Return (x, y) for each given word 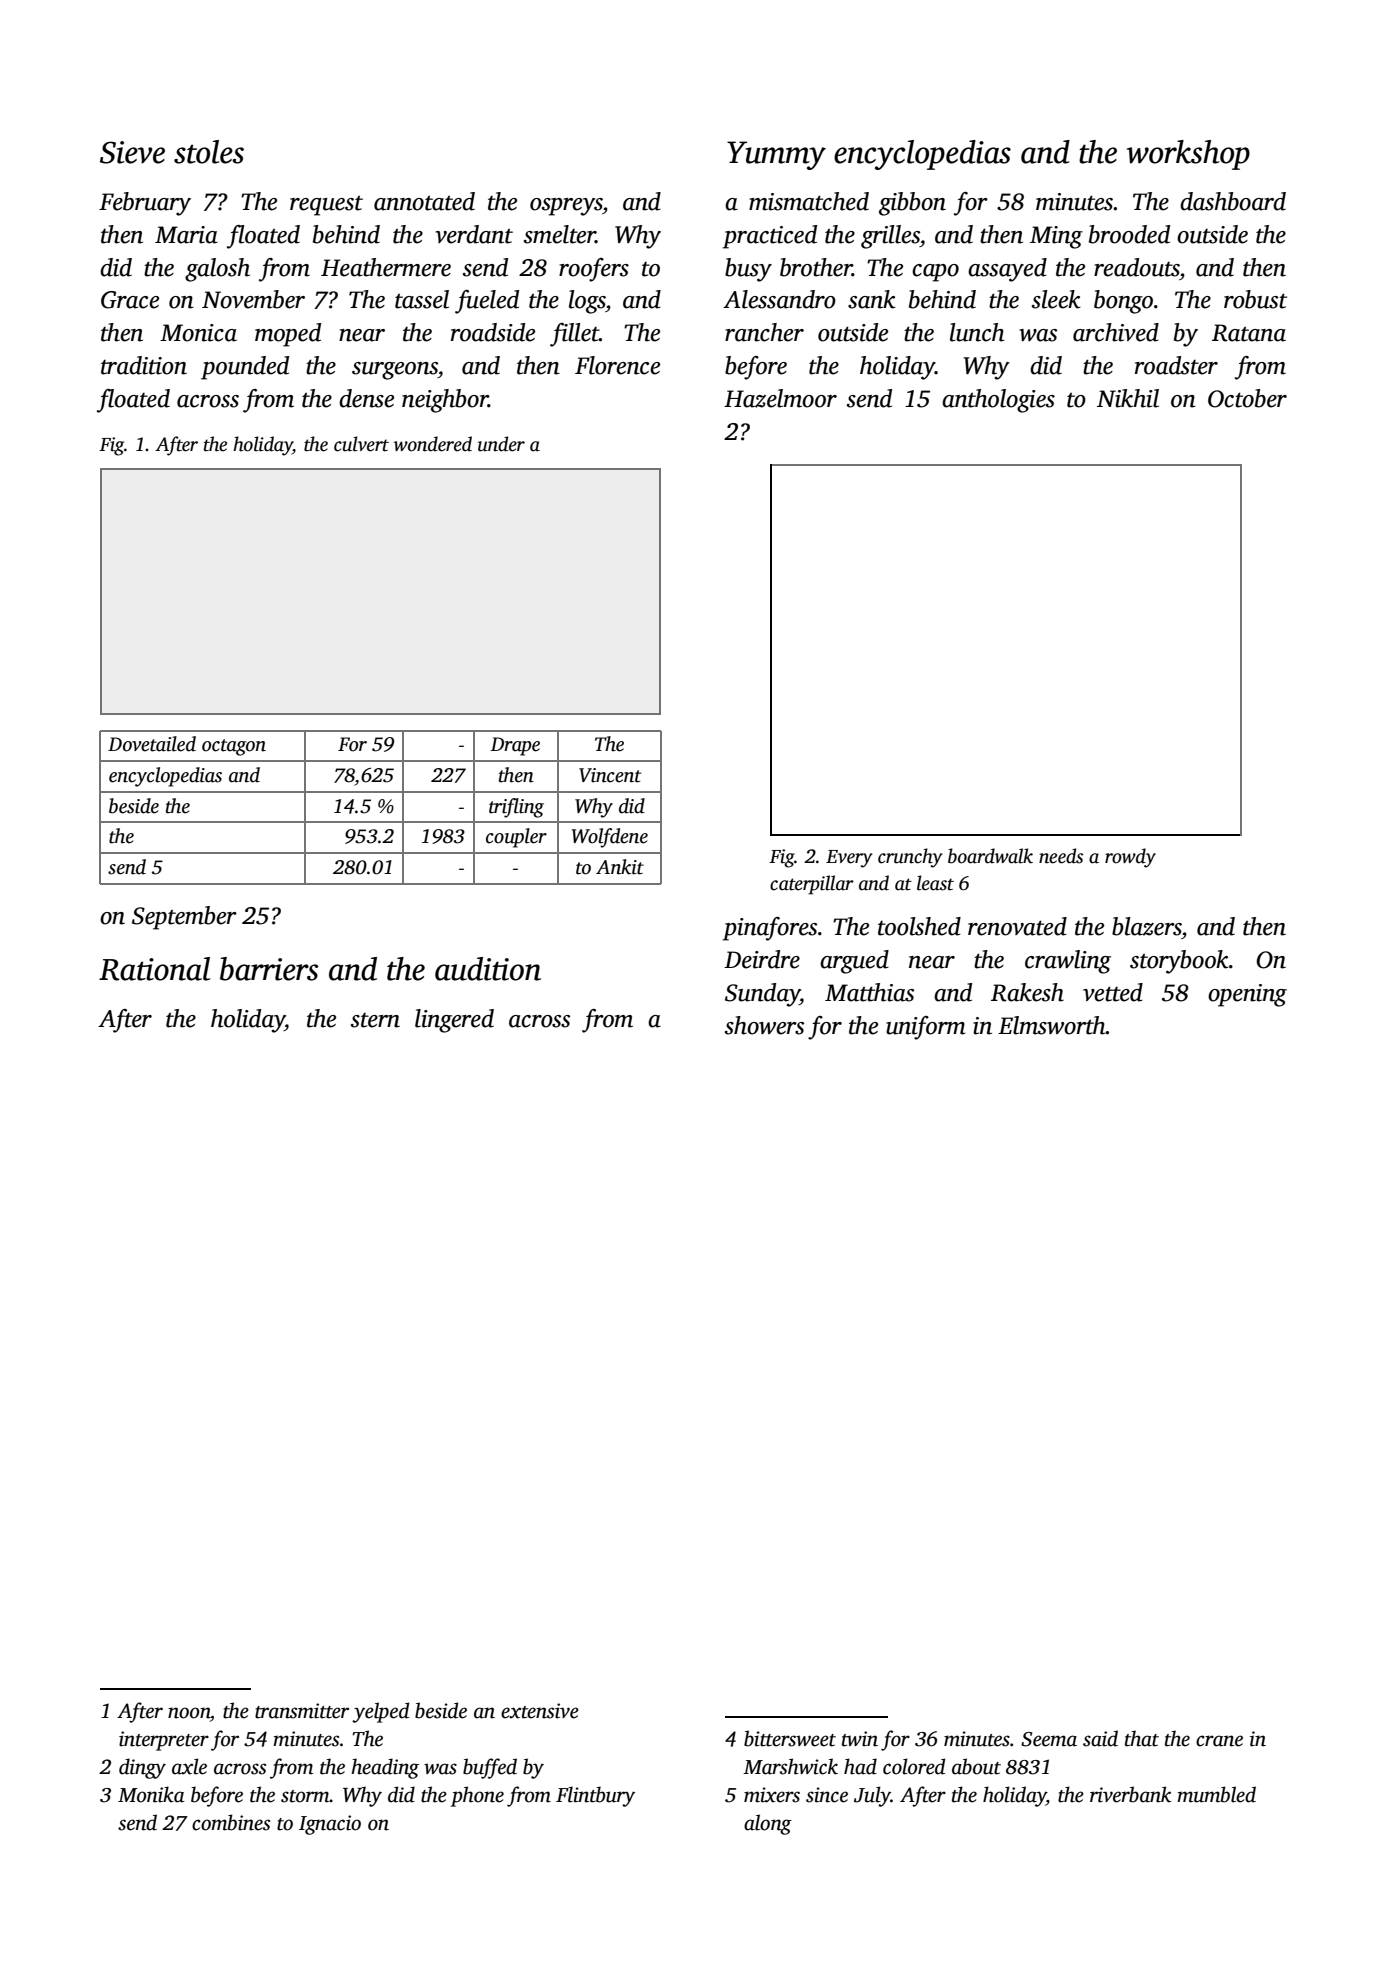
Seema (1049, 1739)
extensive (540, 1711)
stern (375, 1020)
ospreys (566, 207)
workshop (1188, 155)
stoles (209, 152)
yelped (380, 1712)
